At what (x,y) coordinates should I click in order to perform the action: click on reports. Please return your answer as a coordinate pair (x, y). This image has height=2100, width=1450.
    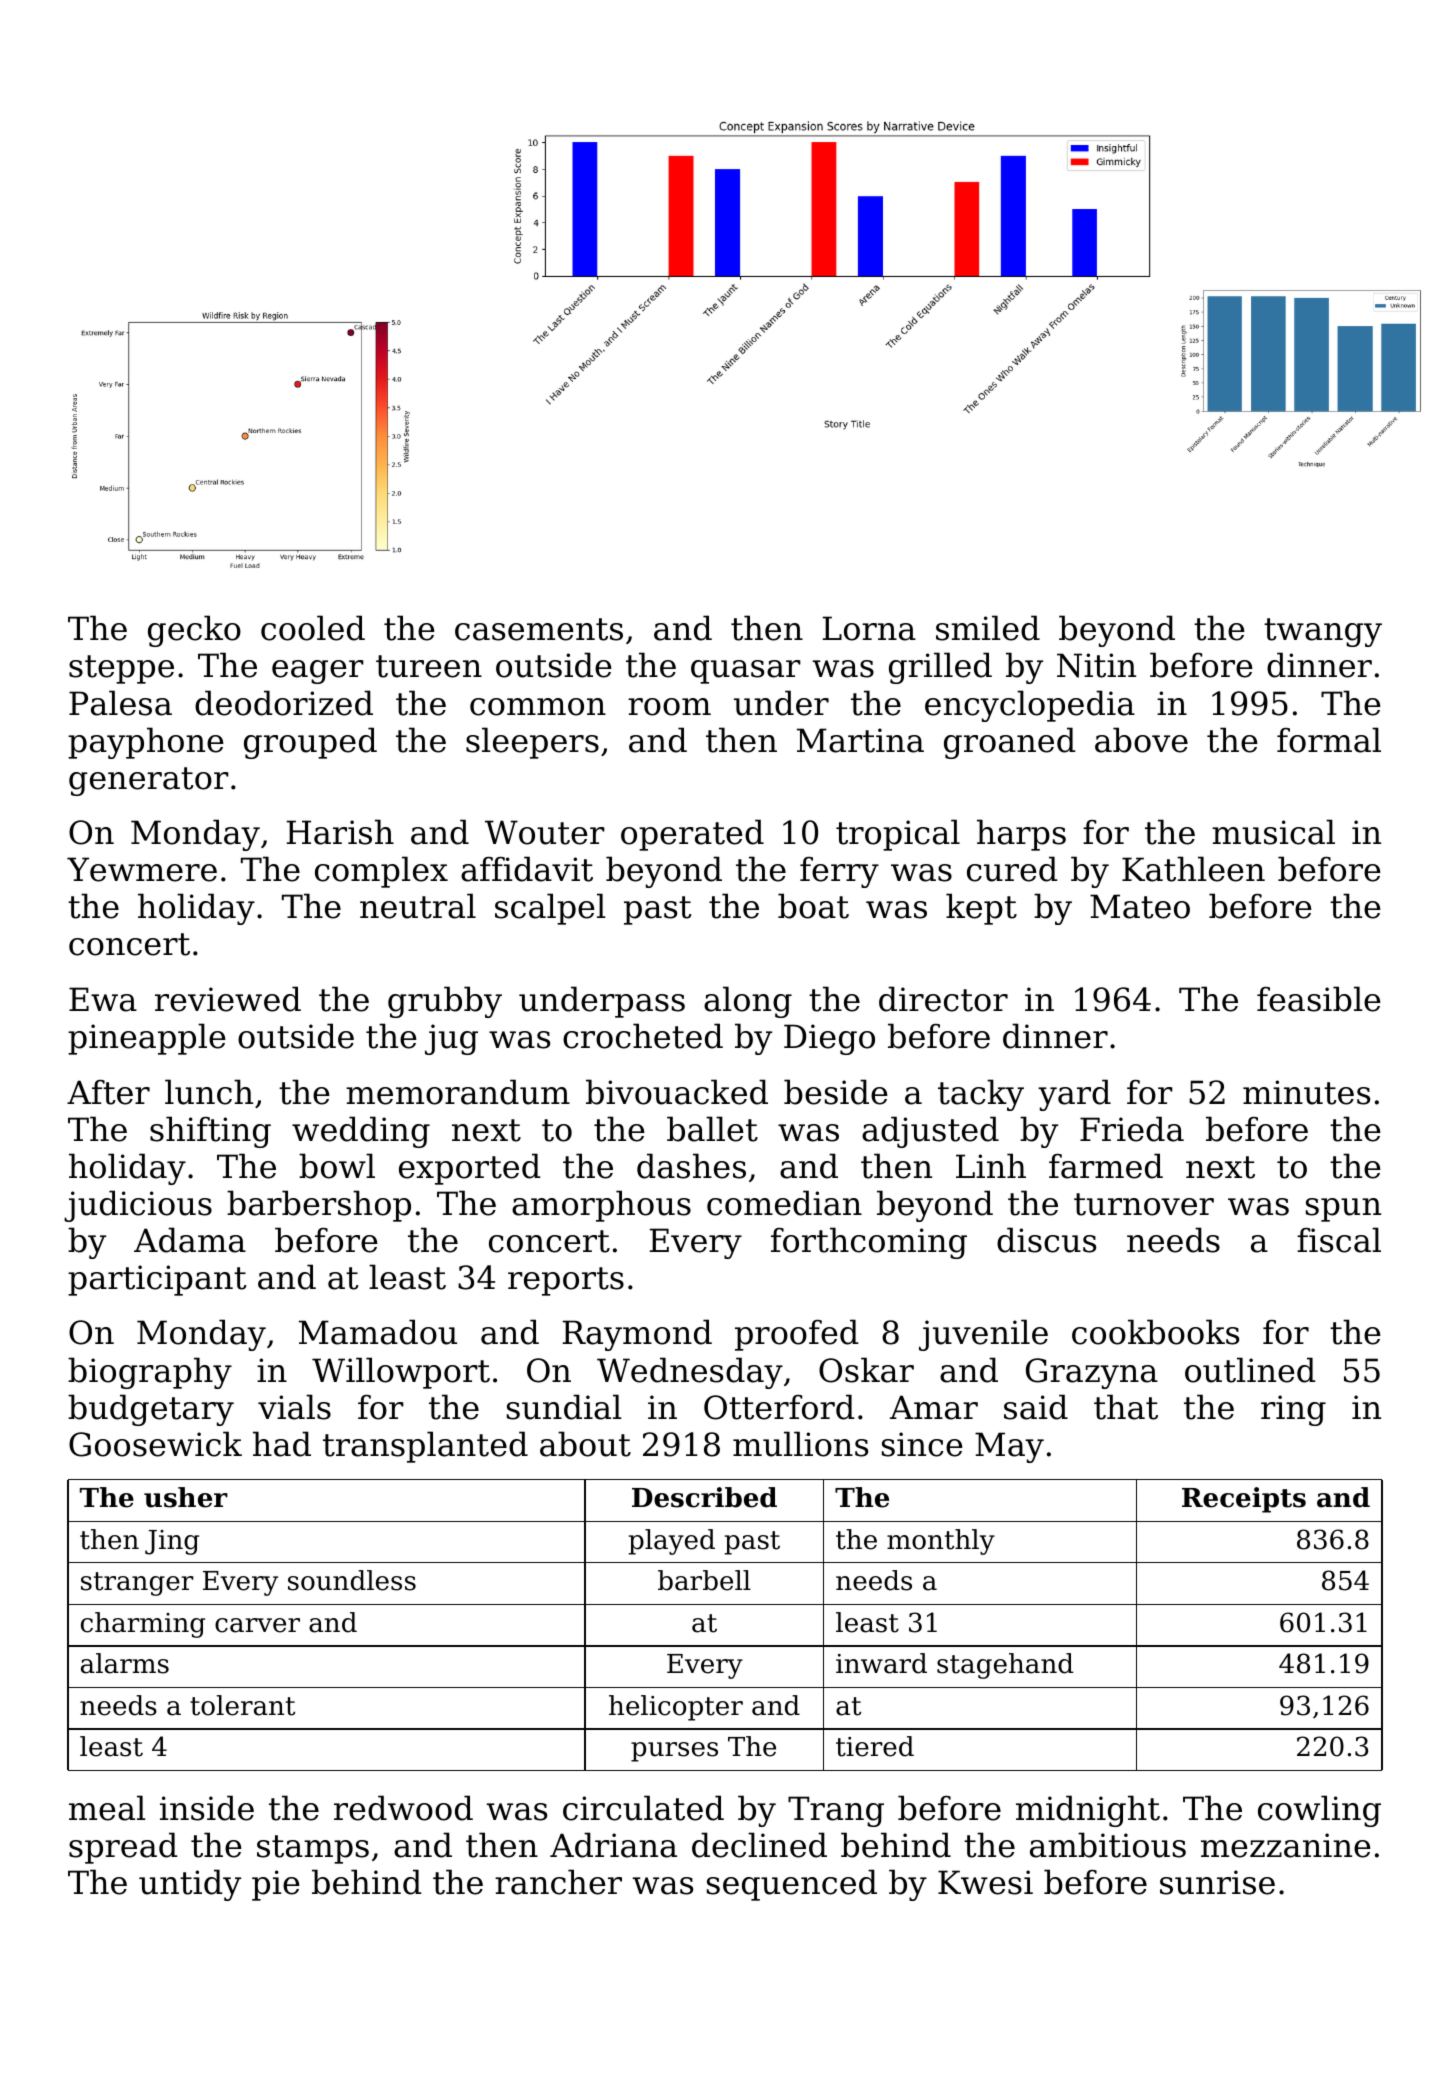
    Looking at the image, I should click on (566, 1281).
